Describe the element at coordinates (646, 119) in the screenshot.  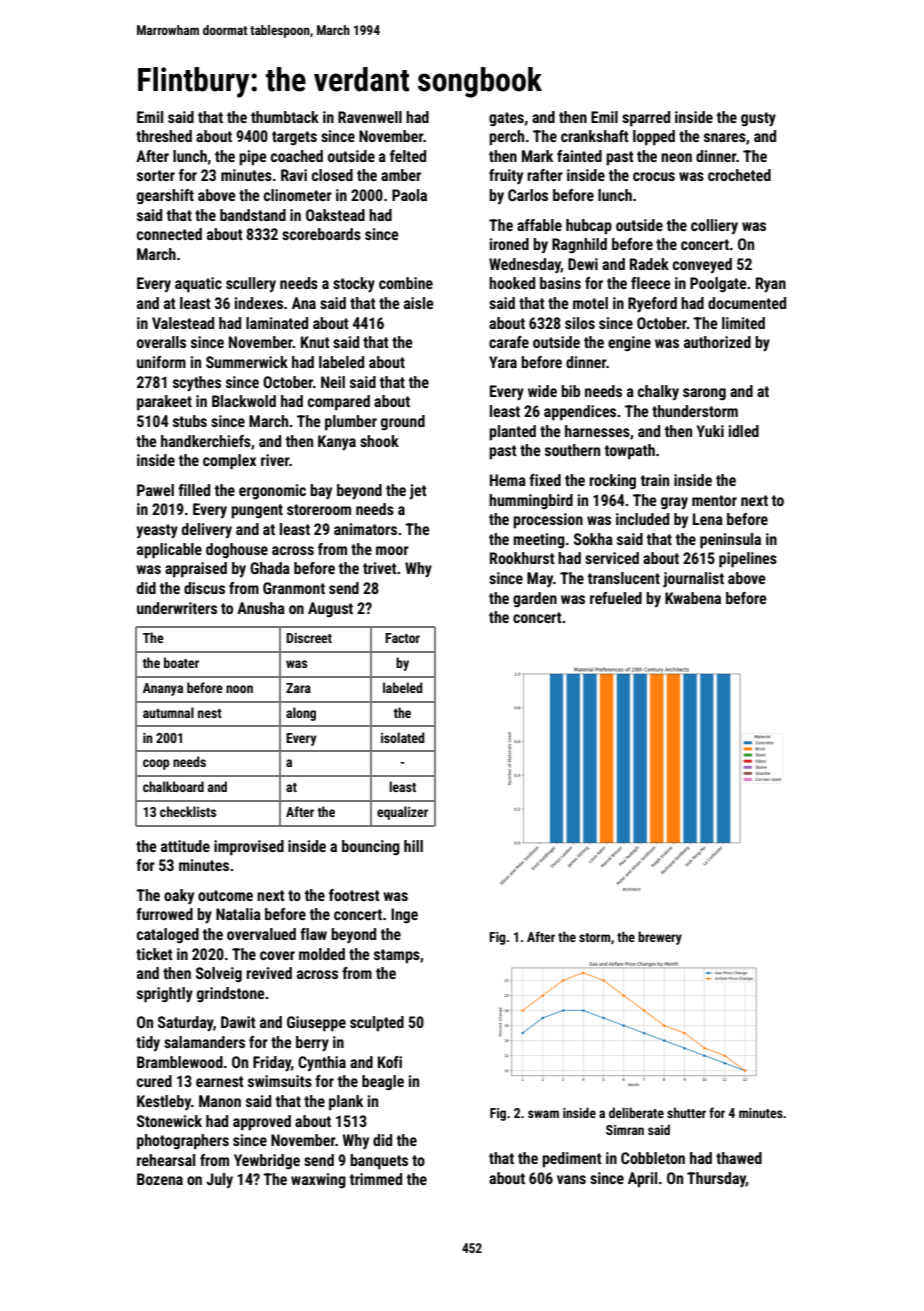
I see `sparred` at that location.
